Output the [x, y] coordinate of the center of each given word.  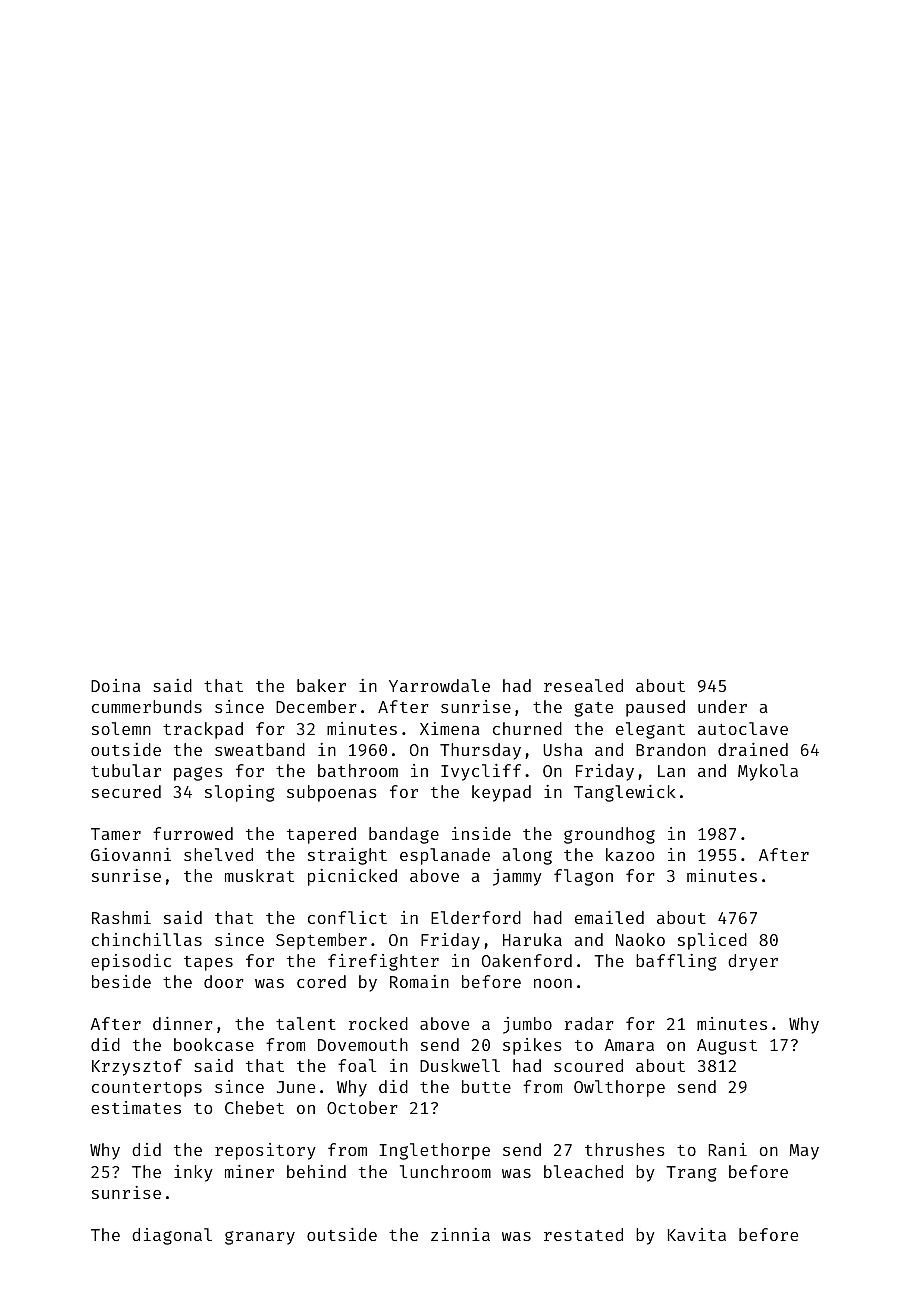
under [722, 706]
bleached [583, 1171]
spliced [712, 941]
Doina [116, 685]
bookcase [214, 1044]
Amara [629, 1045]
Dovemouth [363, 1044]
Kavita [697, 1234]
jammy [517, 877]
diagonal [172, 1236]
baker [321, 685]
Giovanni [131, 854]
